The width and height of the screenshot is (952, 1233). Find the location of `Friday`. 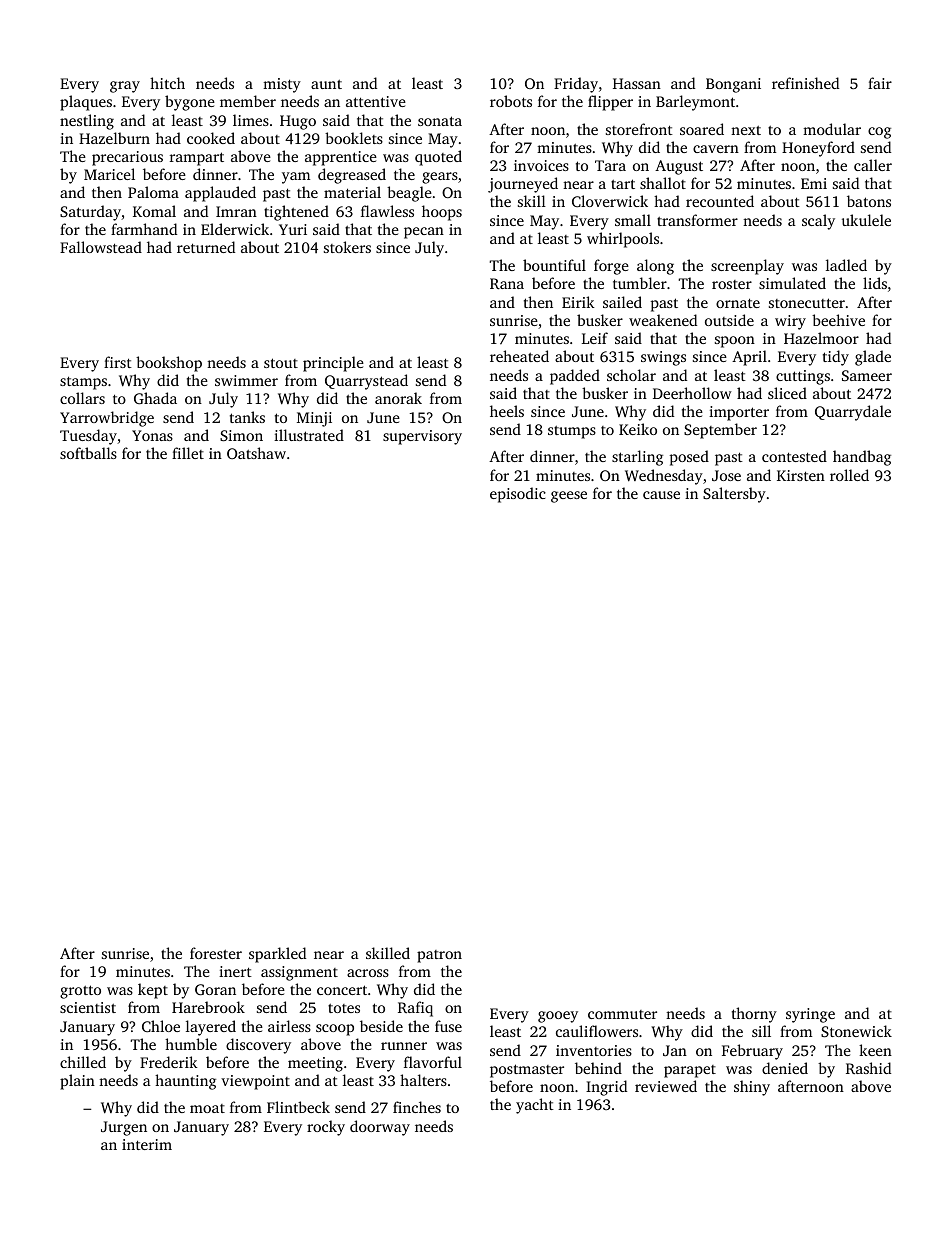

Friday is located at coordinates (576, 85).
